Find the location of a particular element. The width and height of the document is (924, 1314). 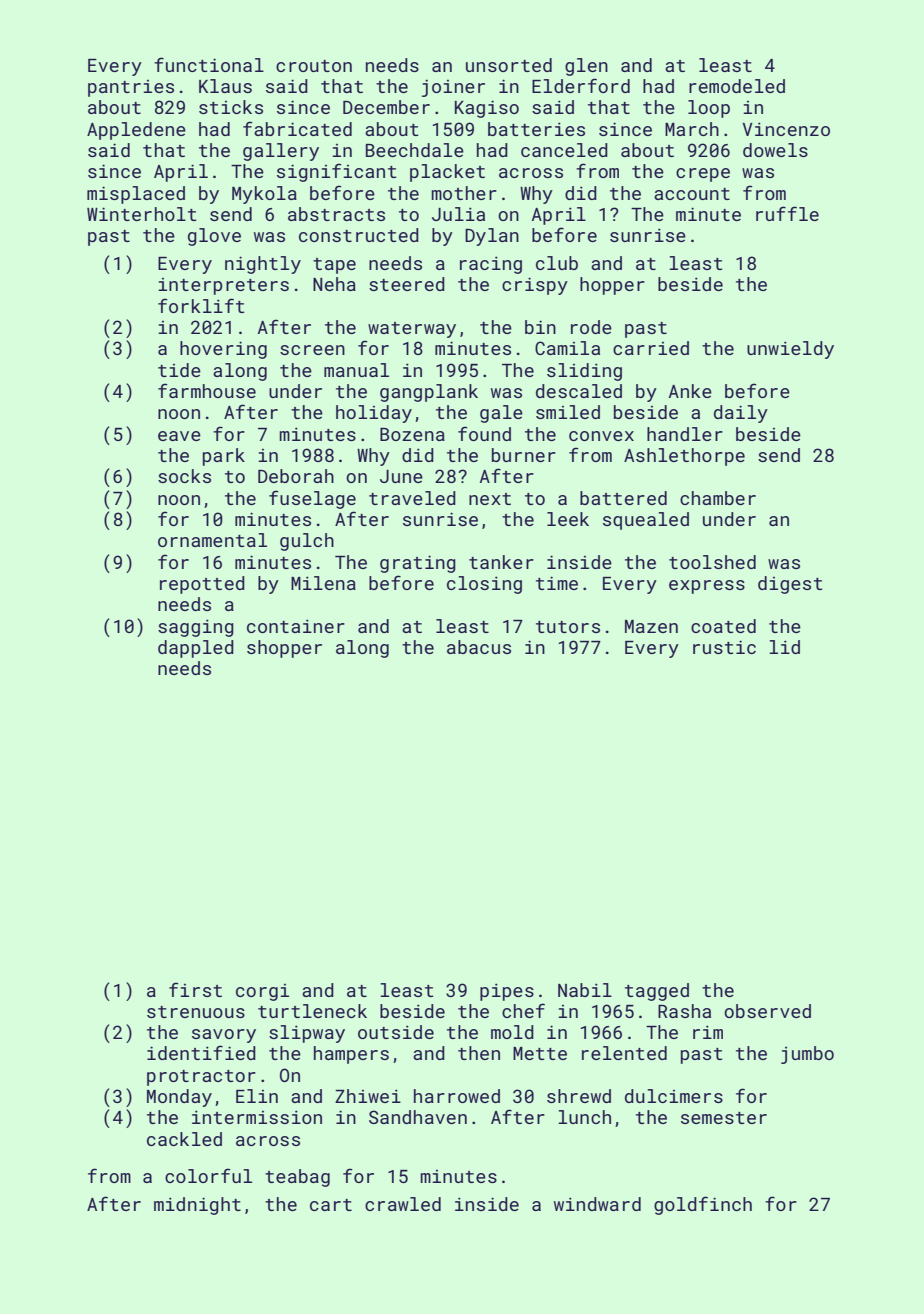

midnight is located at coordinates (197, 1206).
